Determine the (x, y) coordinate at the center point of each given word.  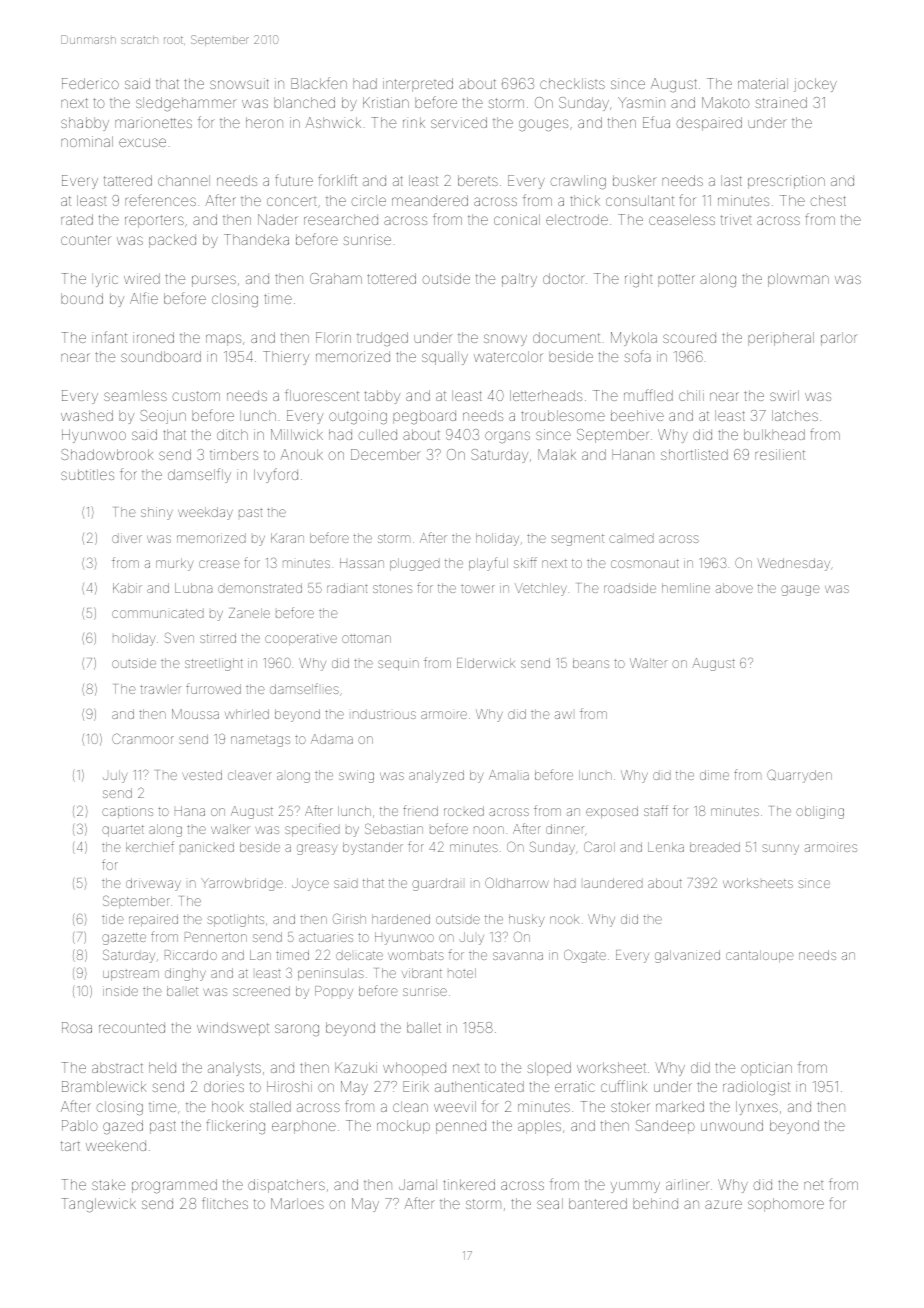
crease (219, 564)
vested (202, 775)
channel (184, 180)
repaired (153, 920)
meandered (430, 200)
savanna (518, 956)
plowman (798, 280)
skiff (525, 562)
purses (214, 281)
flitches (225, 1203)
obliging (820, 812)
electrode (577, 219)
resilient (780, 454)
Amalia (509, 775)
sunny (780, 849)
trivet (736, 219)
